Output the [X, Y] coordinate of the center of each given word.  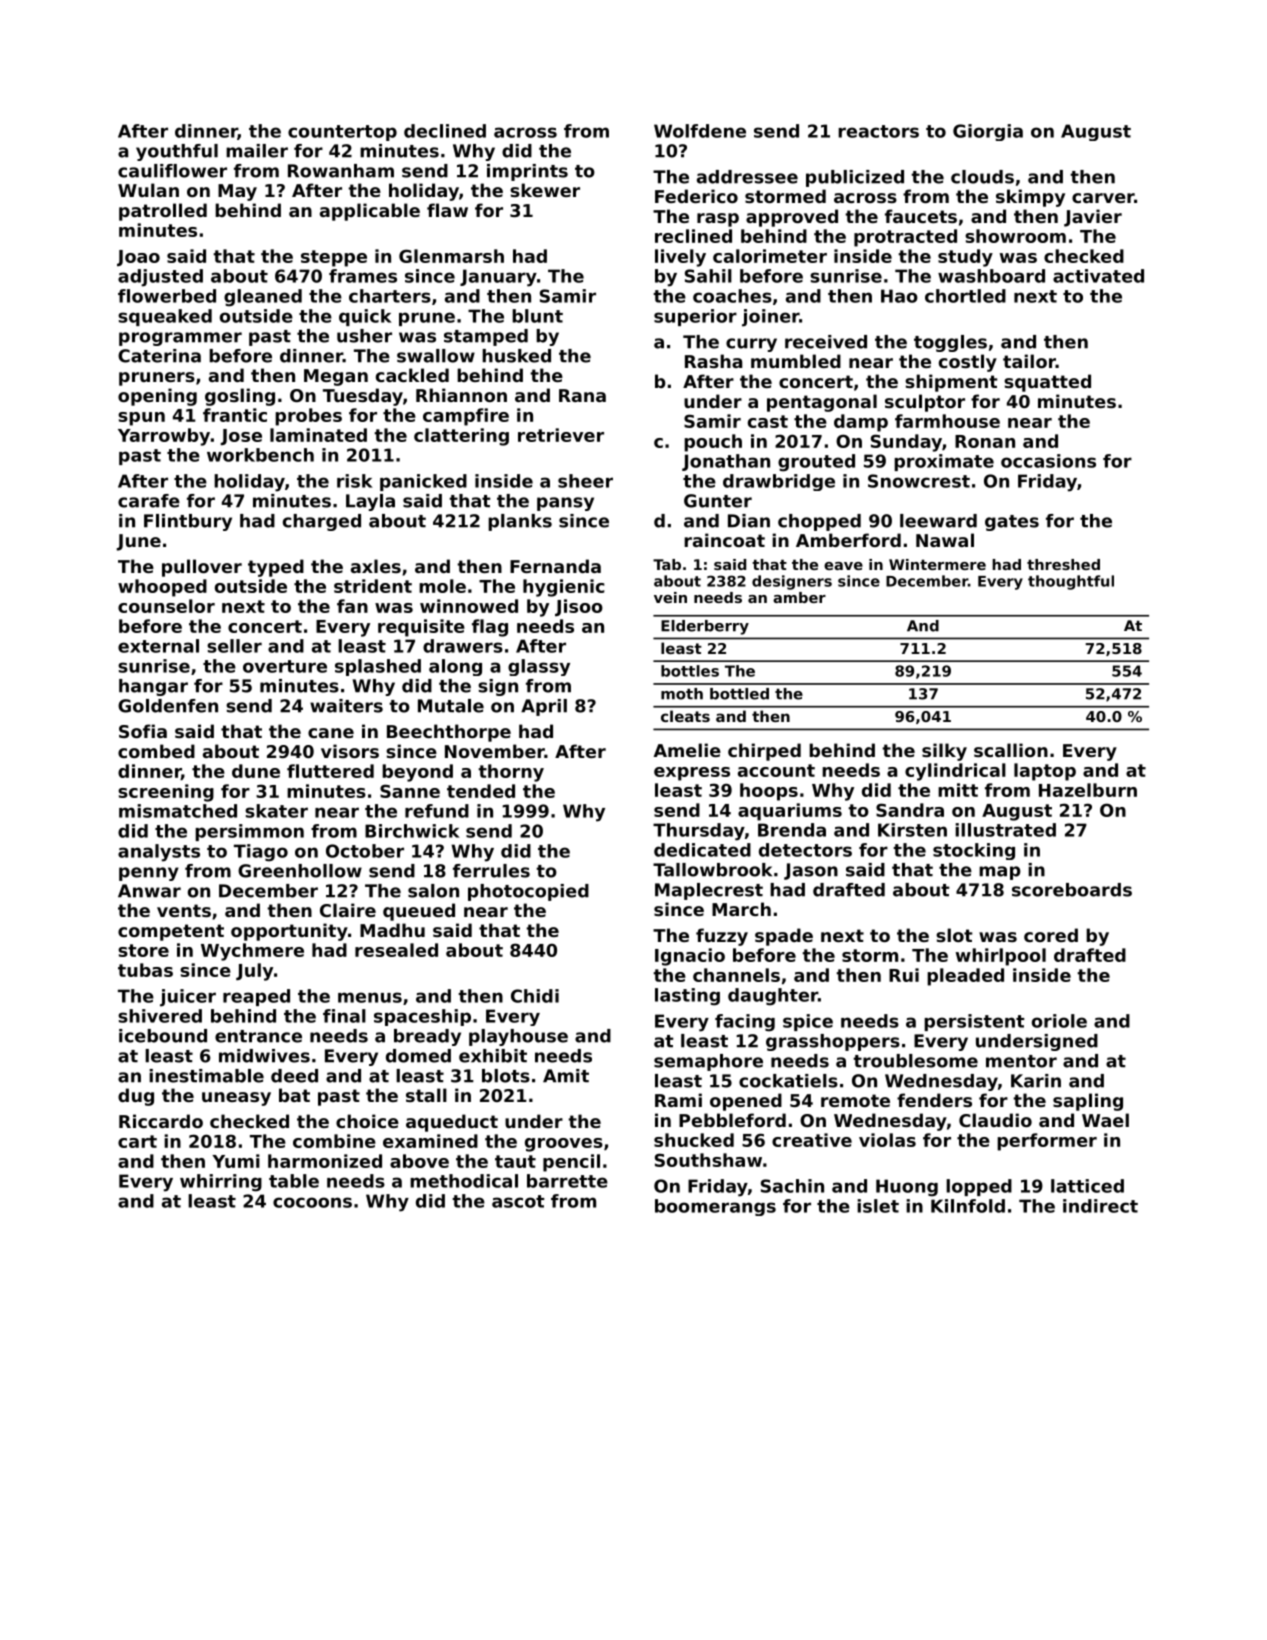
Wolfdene [700, 131]
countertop [342, 133]
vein [670, 597]
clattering [461, 437]
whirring [221, 1183]
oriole [1059, 1021]
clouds [982, 177]
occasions [1048, 461]
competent [171, 932]
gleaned [263, 298]
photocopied [528, 892]
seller [234, 646]
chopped [819, 522]
